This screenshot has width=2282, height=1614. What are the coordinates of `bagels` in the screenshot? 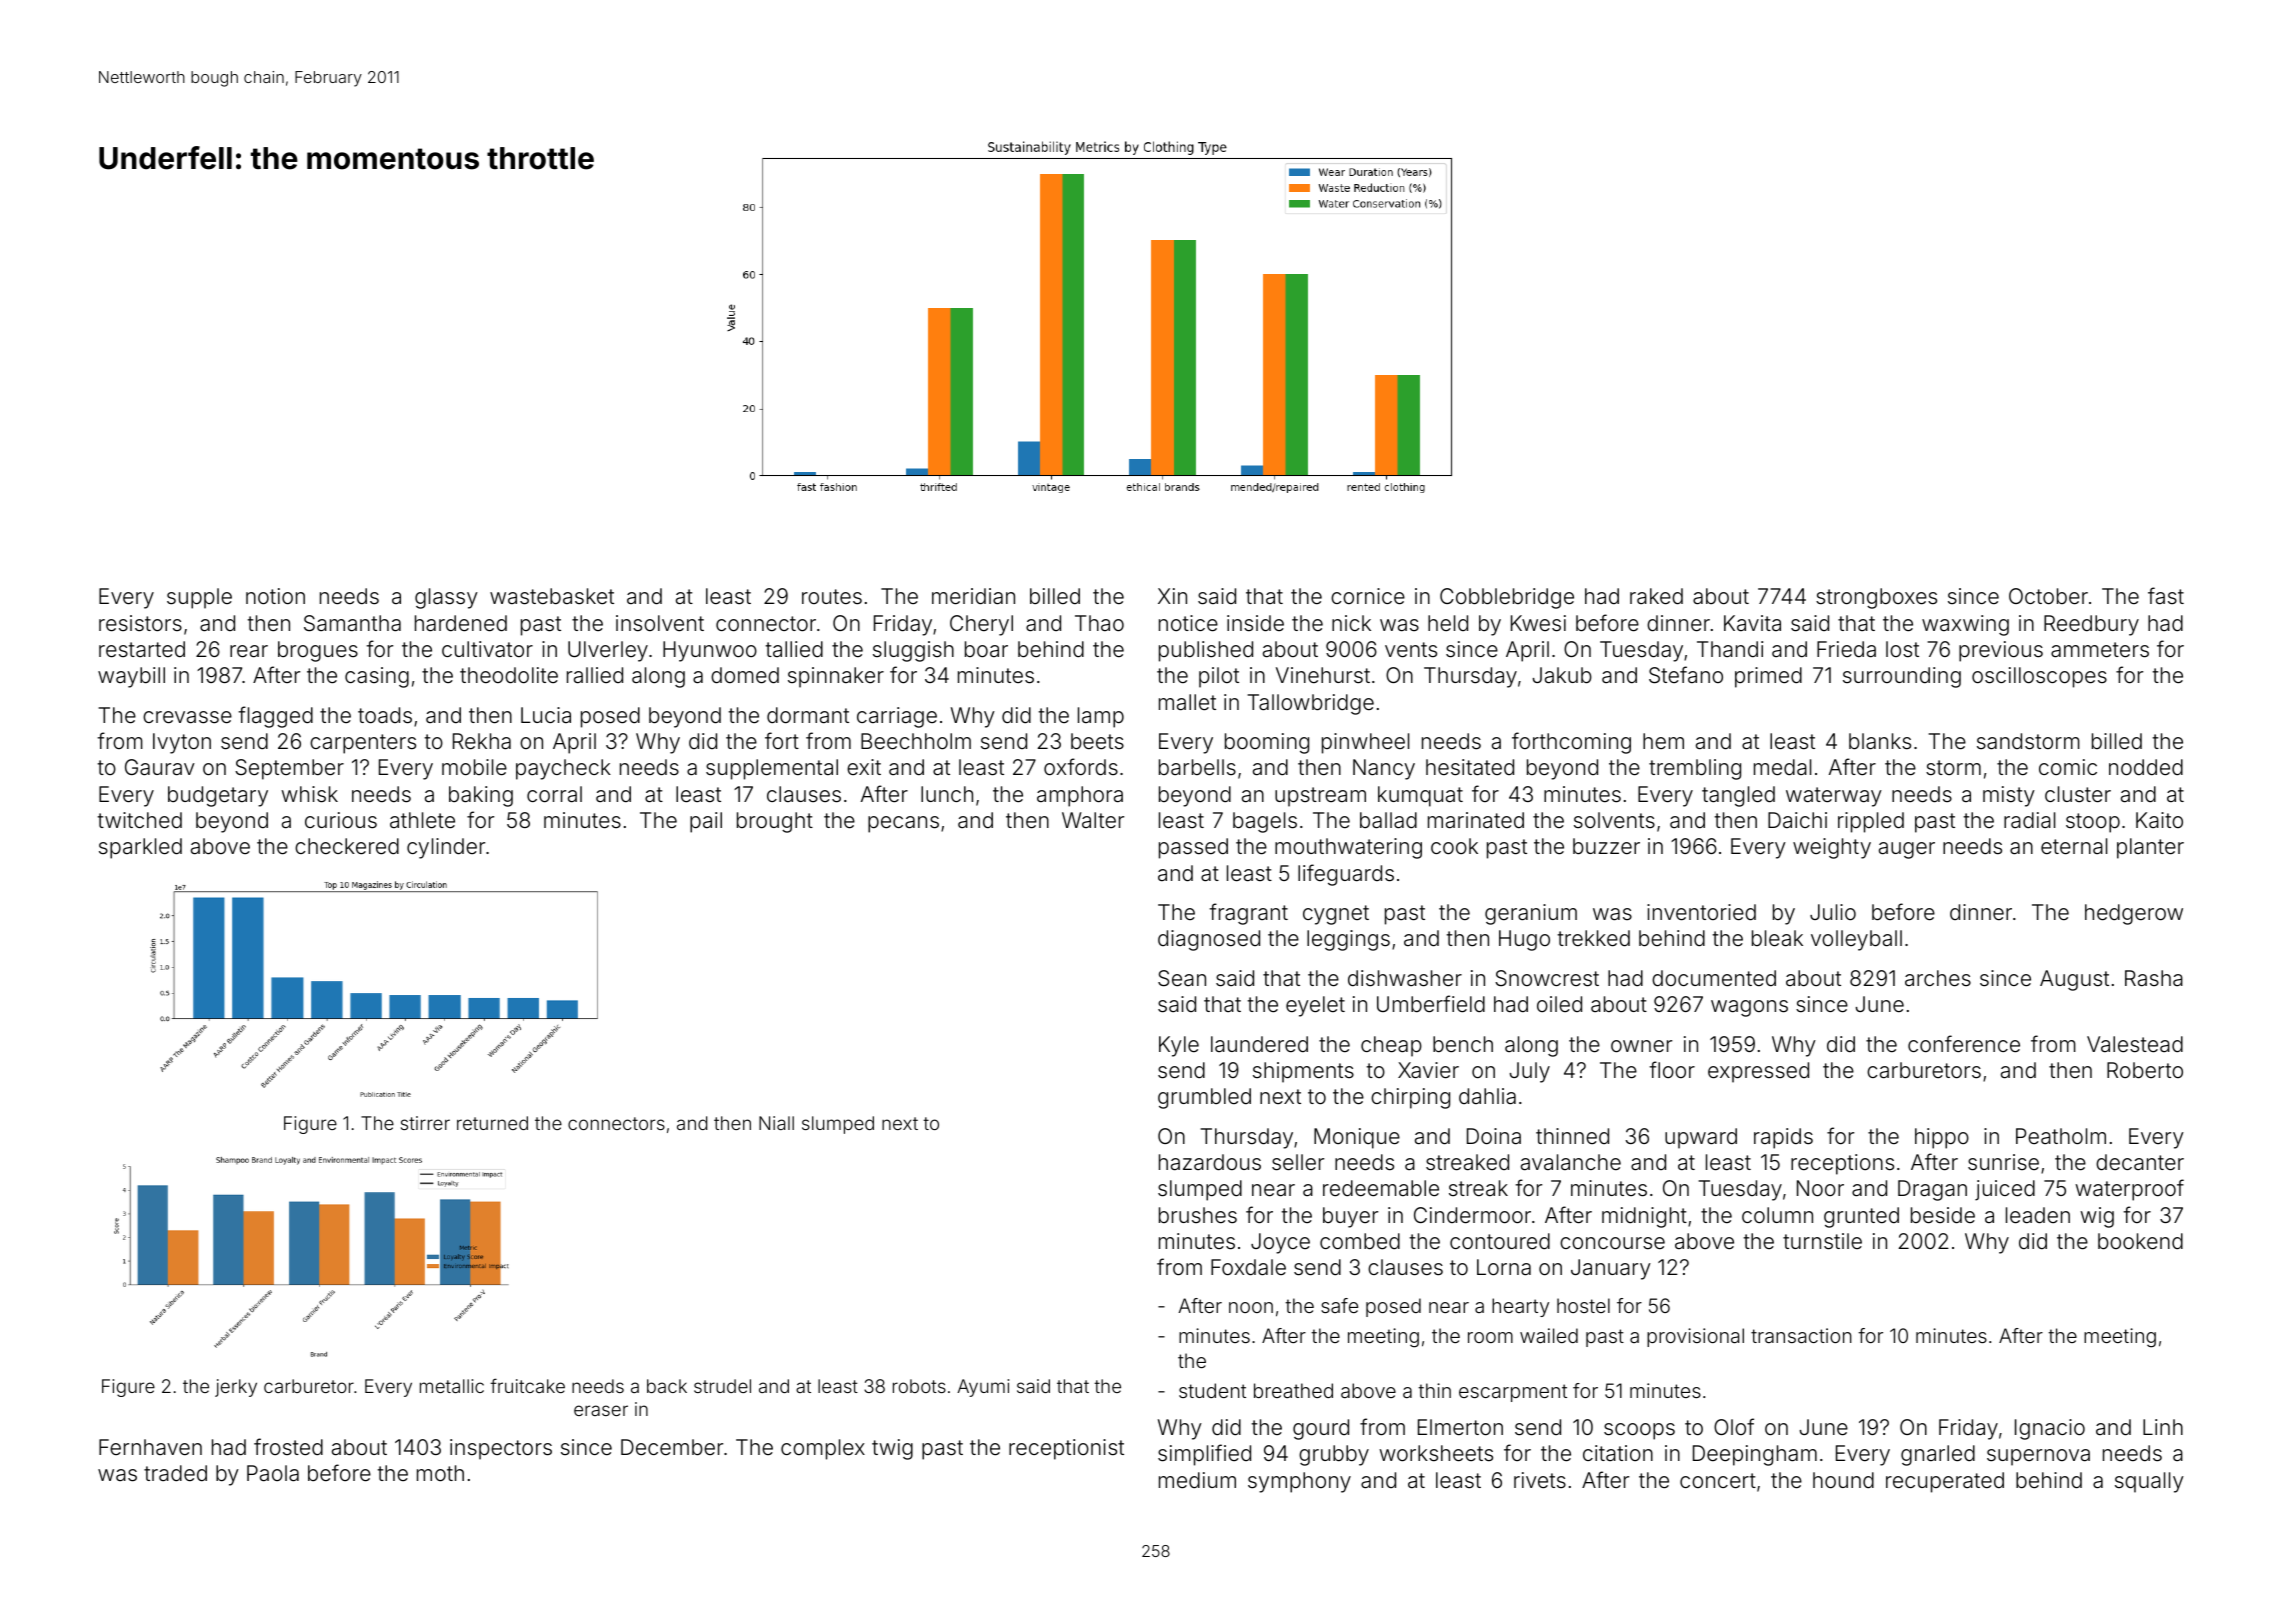 It's located at (1265, 822).
